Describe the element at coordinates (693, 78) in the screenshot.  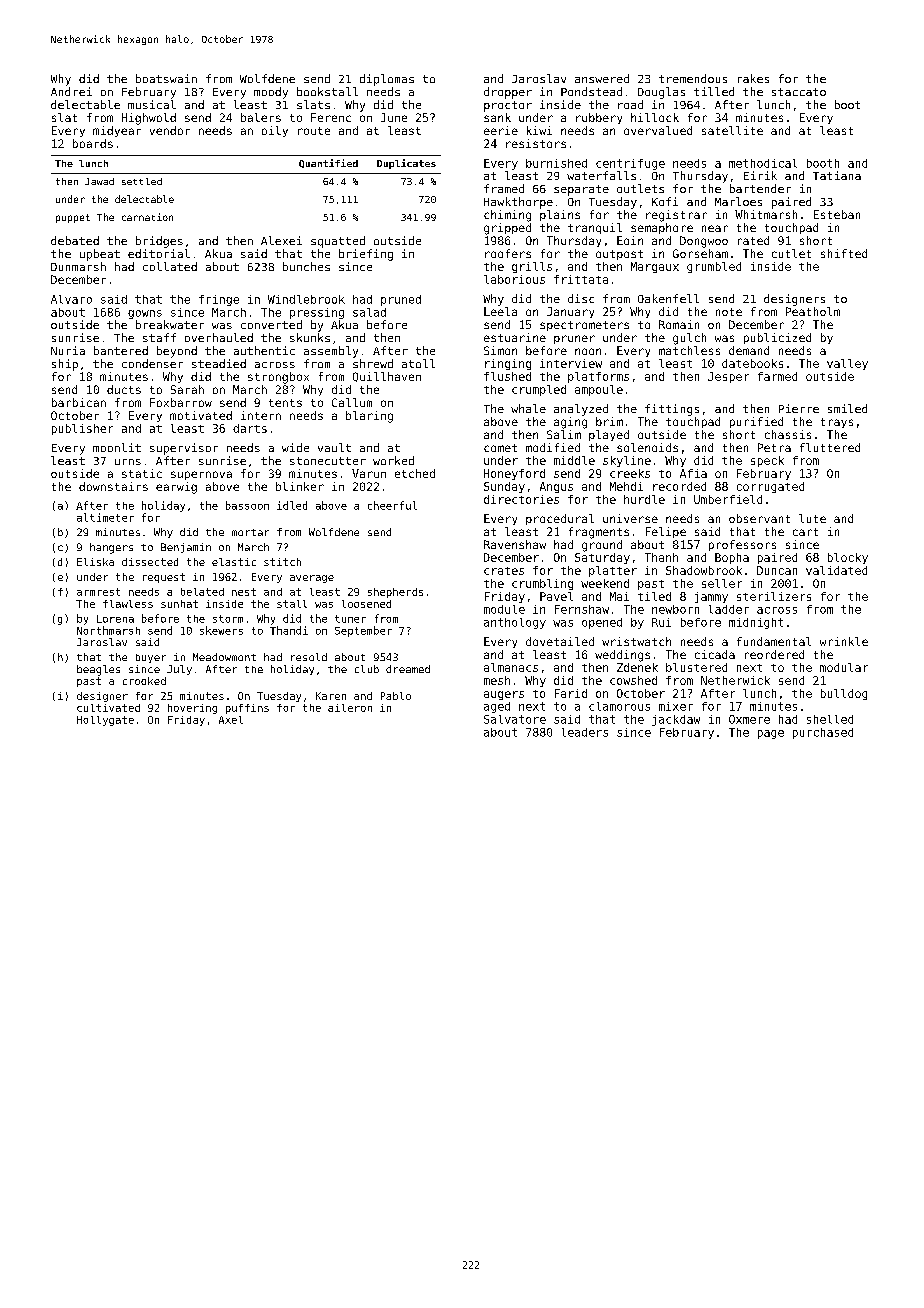
I see `tremendous` at that location.
